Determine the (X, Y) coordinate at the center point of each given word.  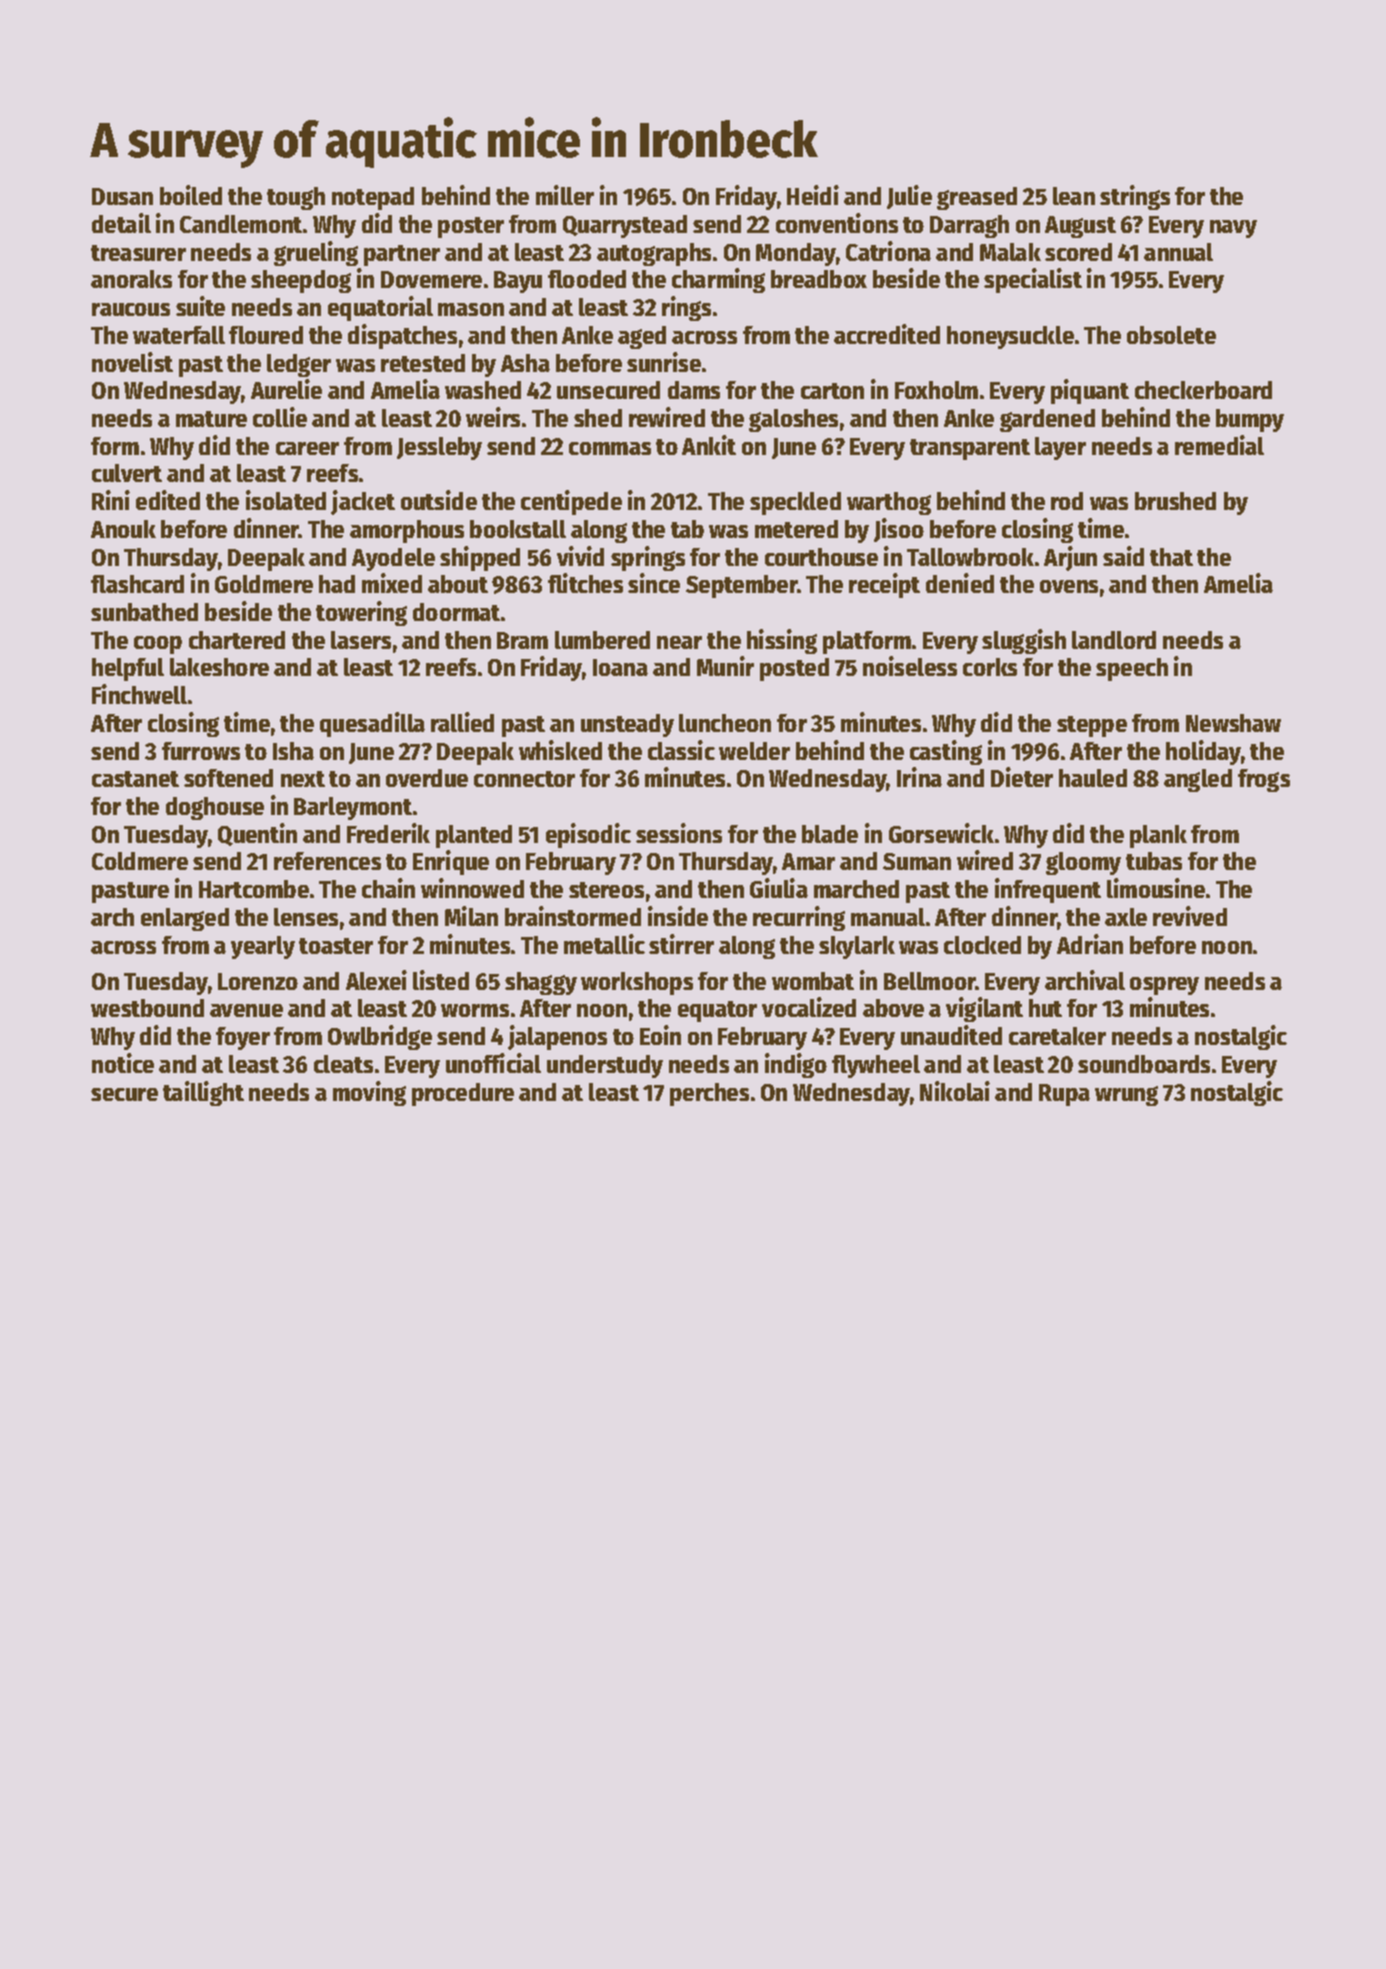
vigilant (984, 1009)
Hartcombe (254, 889)
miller (565, 195)
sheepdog (301, 281)
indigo (796, 1065)
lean (1074, 196)
